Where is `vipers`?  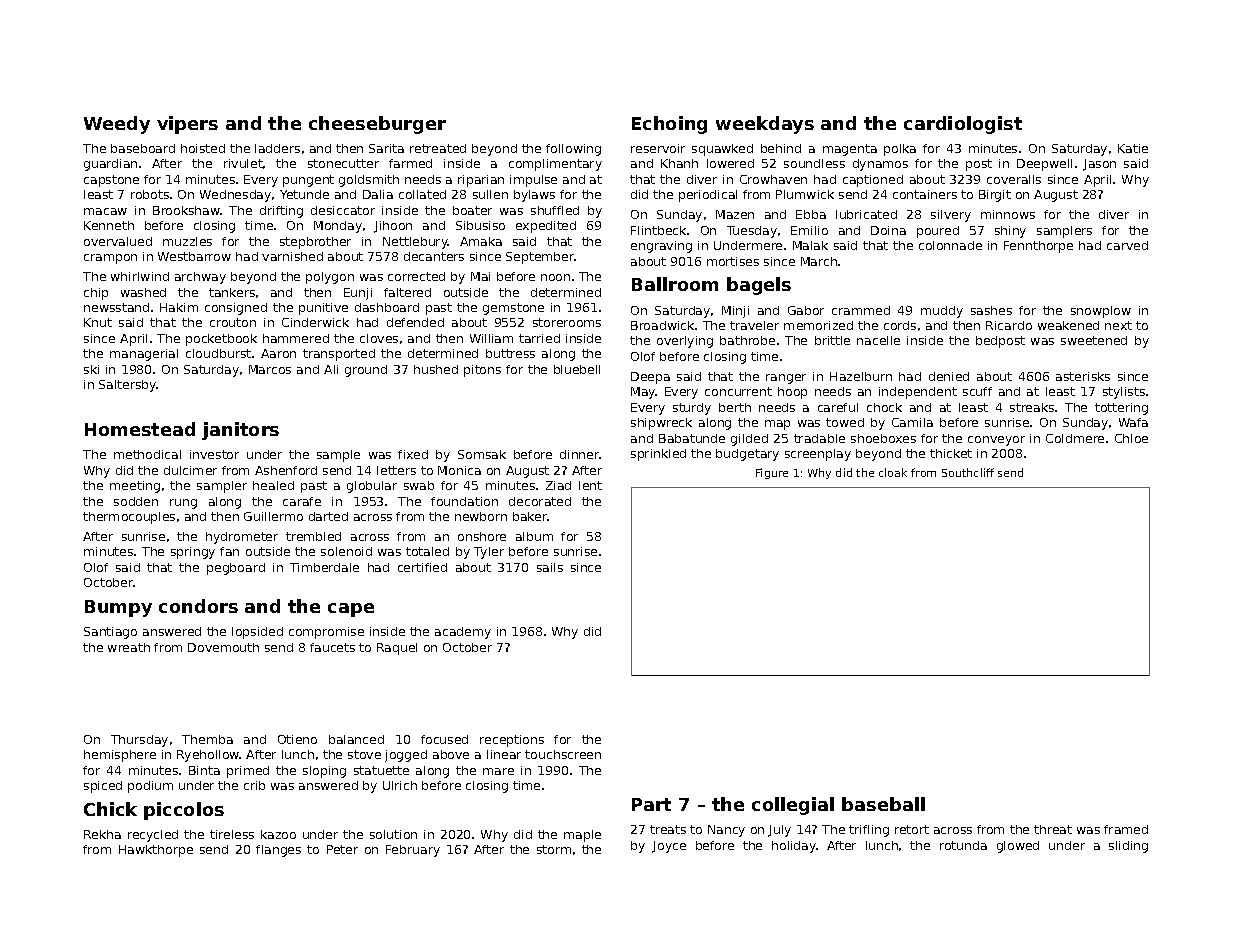
vipers is located at coordinates (187, 125).
